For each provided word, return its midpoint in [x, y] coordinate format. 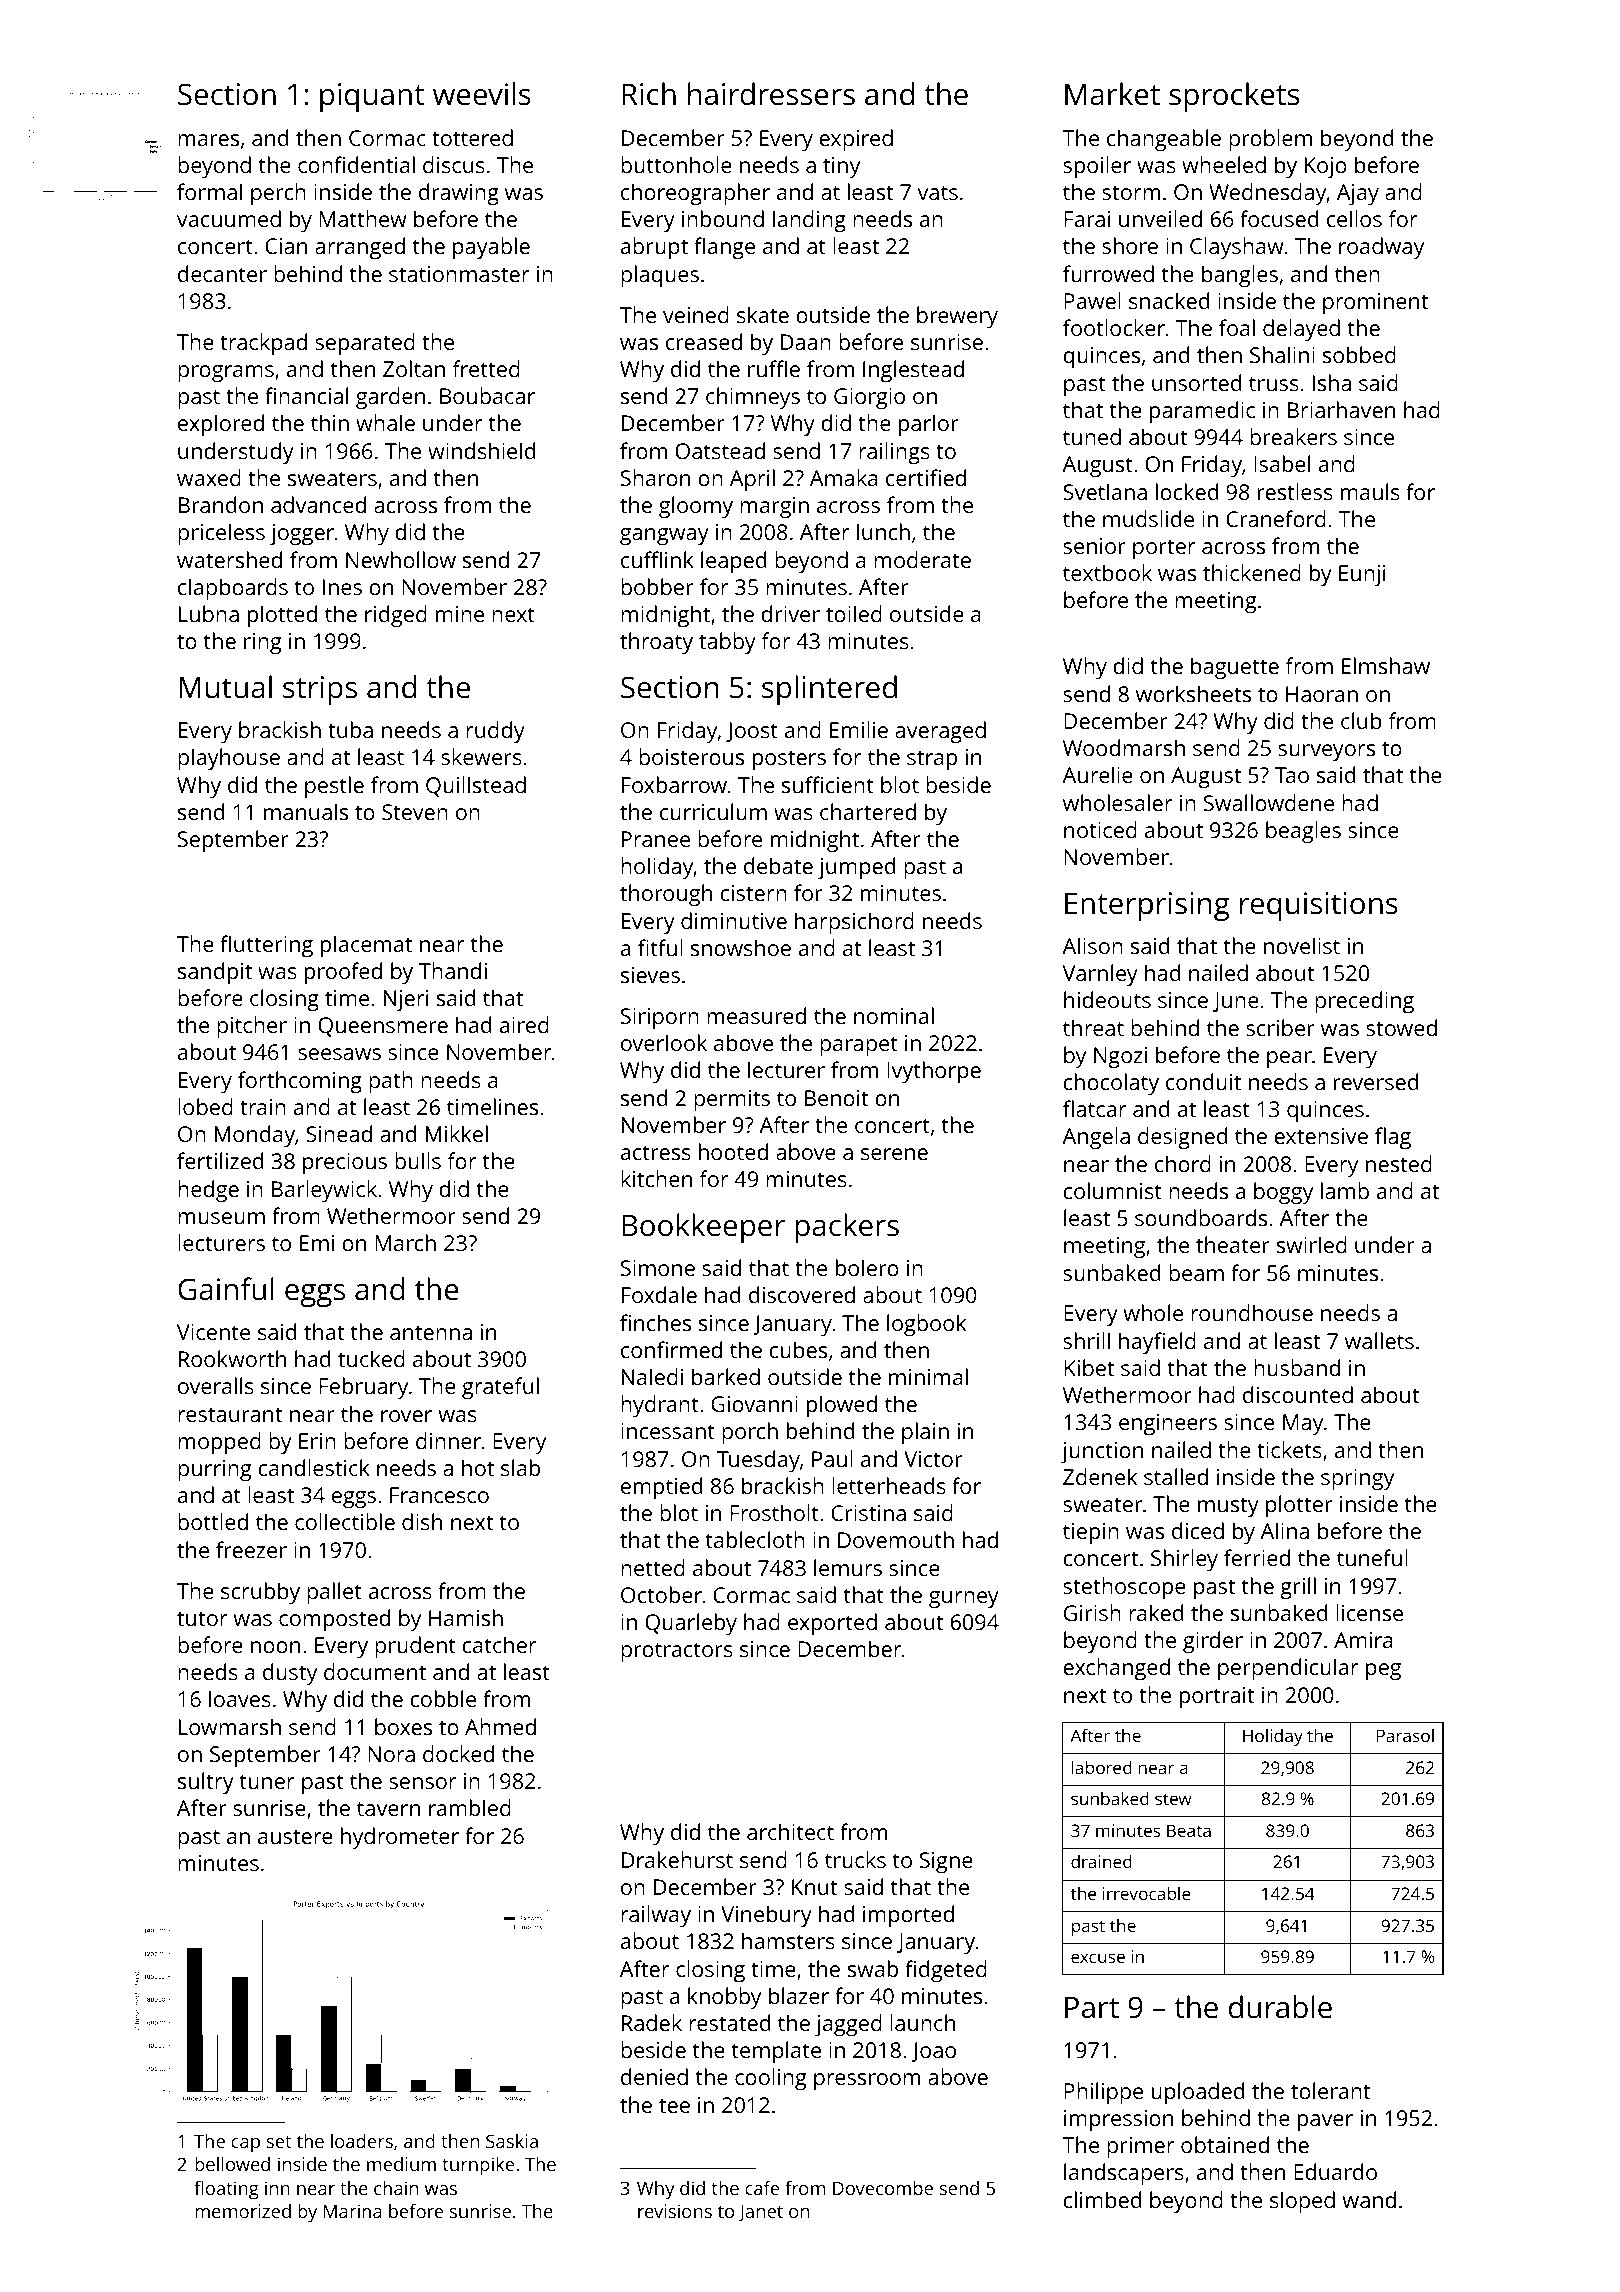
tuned [1092, 436]
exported [832, 1624]
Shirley [1184, 1560]
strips [320, 690]
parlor [929, 425]
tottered [472, 137]
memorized [243, 2211]
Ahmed [500, 1726]
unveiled [1160, 218]
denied [654, 2076]
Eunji [1362, 575]
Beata [1189, 1830]
